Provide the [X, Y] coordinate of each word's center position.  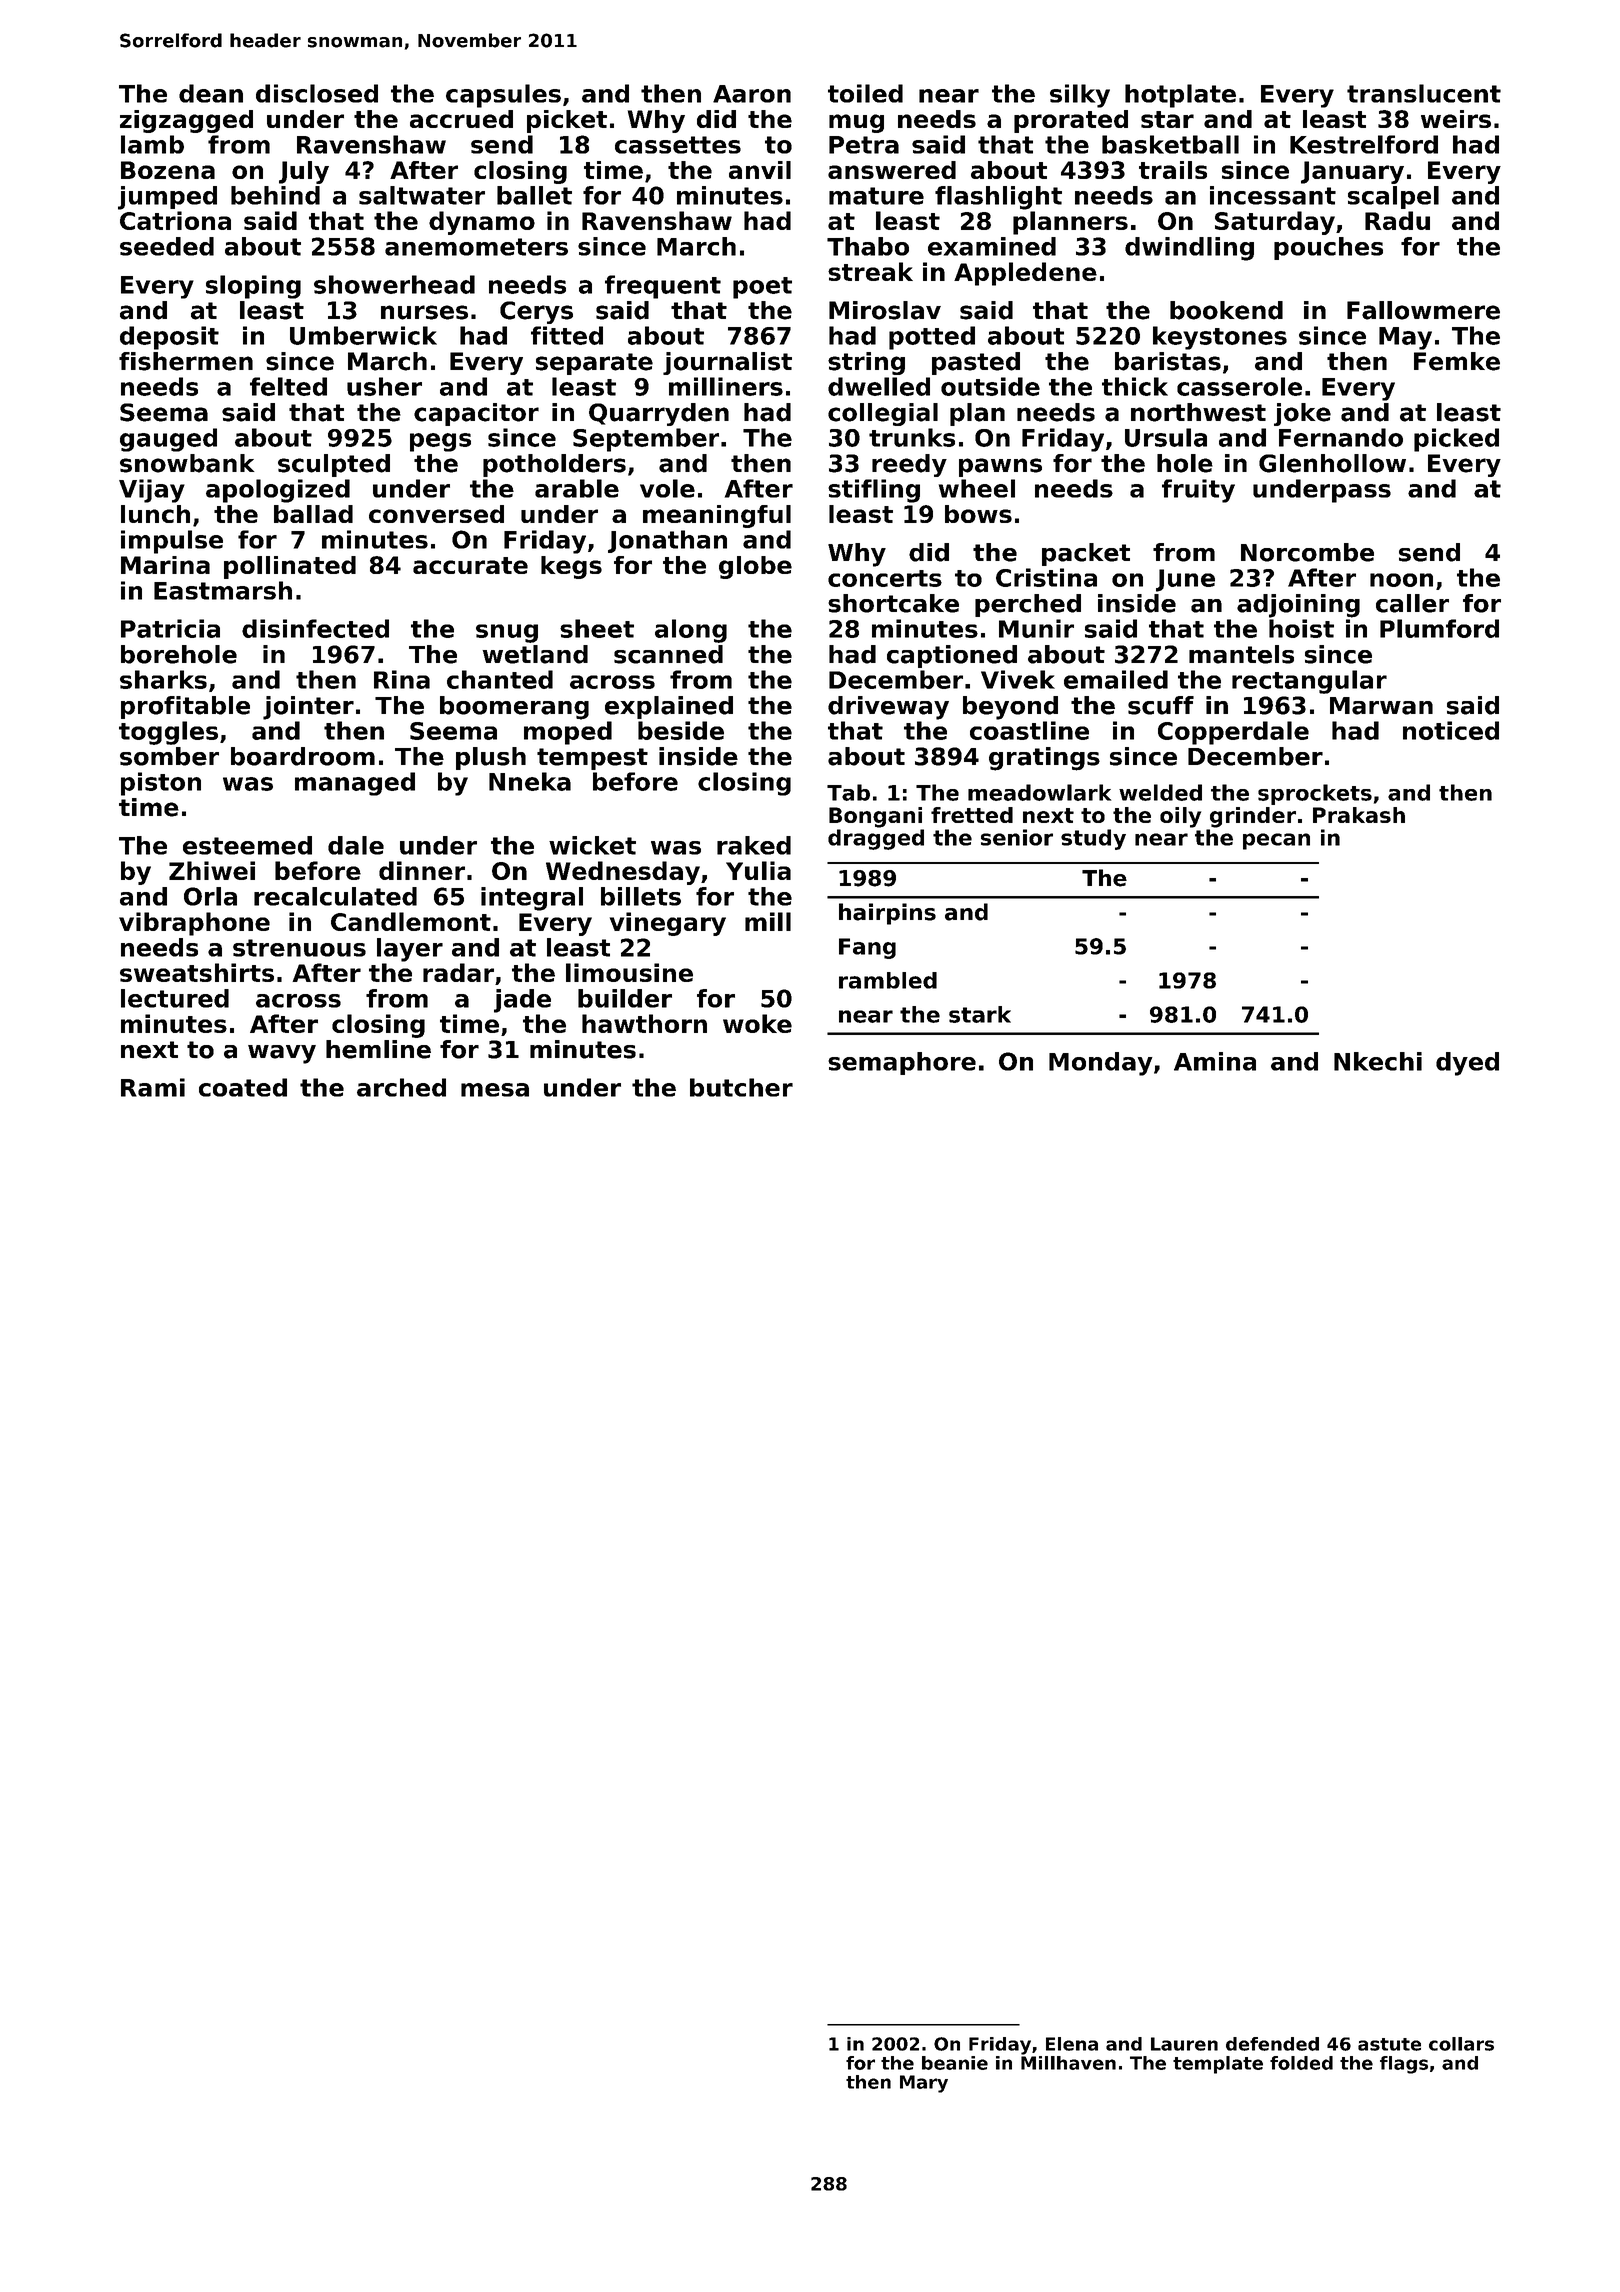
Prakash [1359, 815]
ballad [313, 514]
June [1185, 580]
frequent [663, 287]
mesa [495, 1090]
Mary [924, 2084]
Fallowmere [1423, 310]
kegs [571, 567]
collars [1461, 2044]
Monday [1101, 1064]
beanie [955, 2063]
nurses [424, 312]
